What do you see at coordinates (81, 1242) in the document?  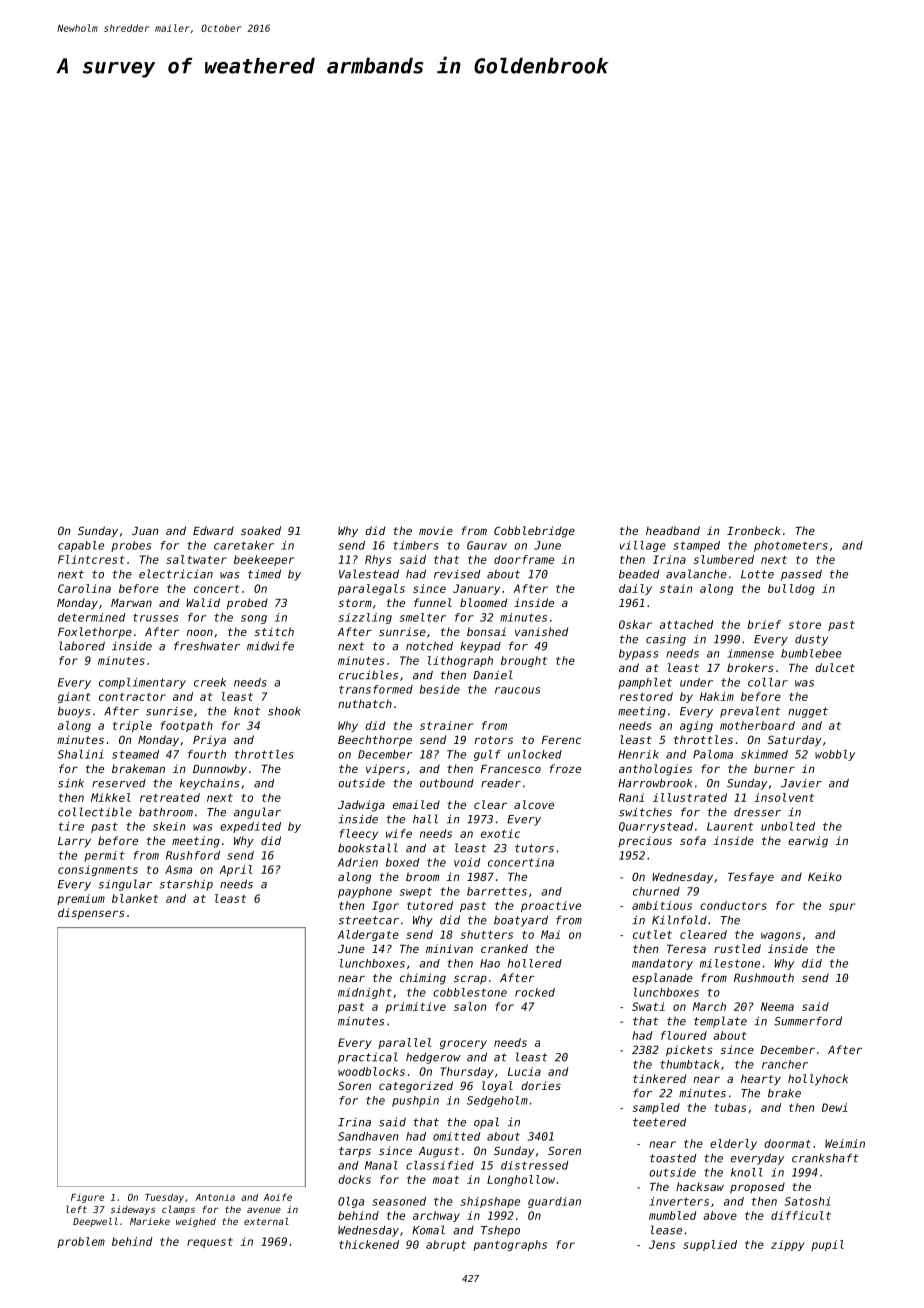 I see `problem` at bounding box center [81, 1242].
